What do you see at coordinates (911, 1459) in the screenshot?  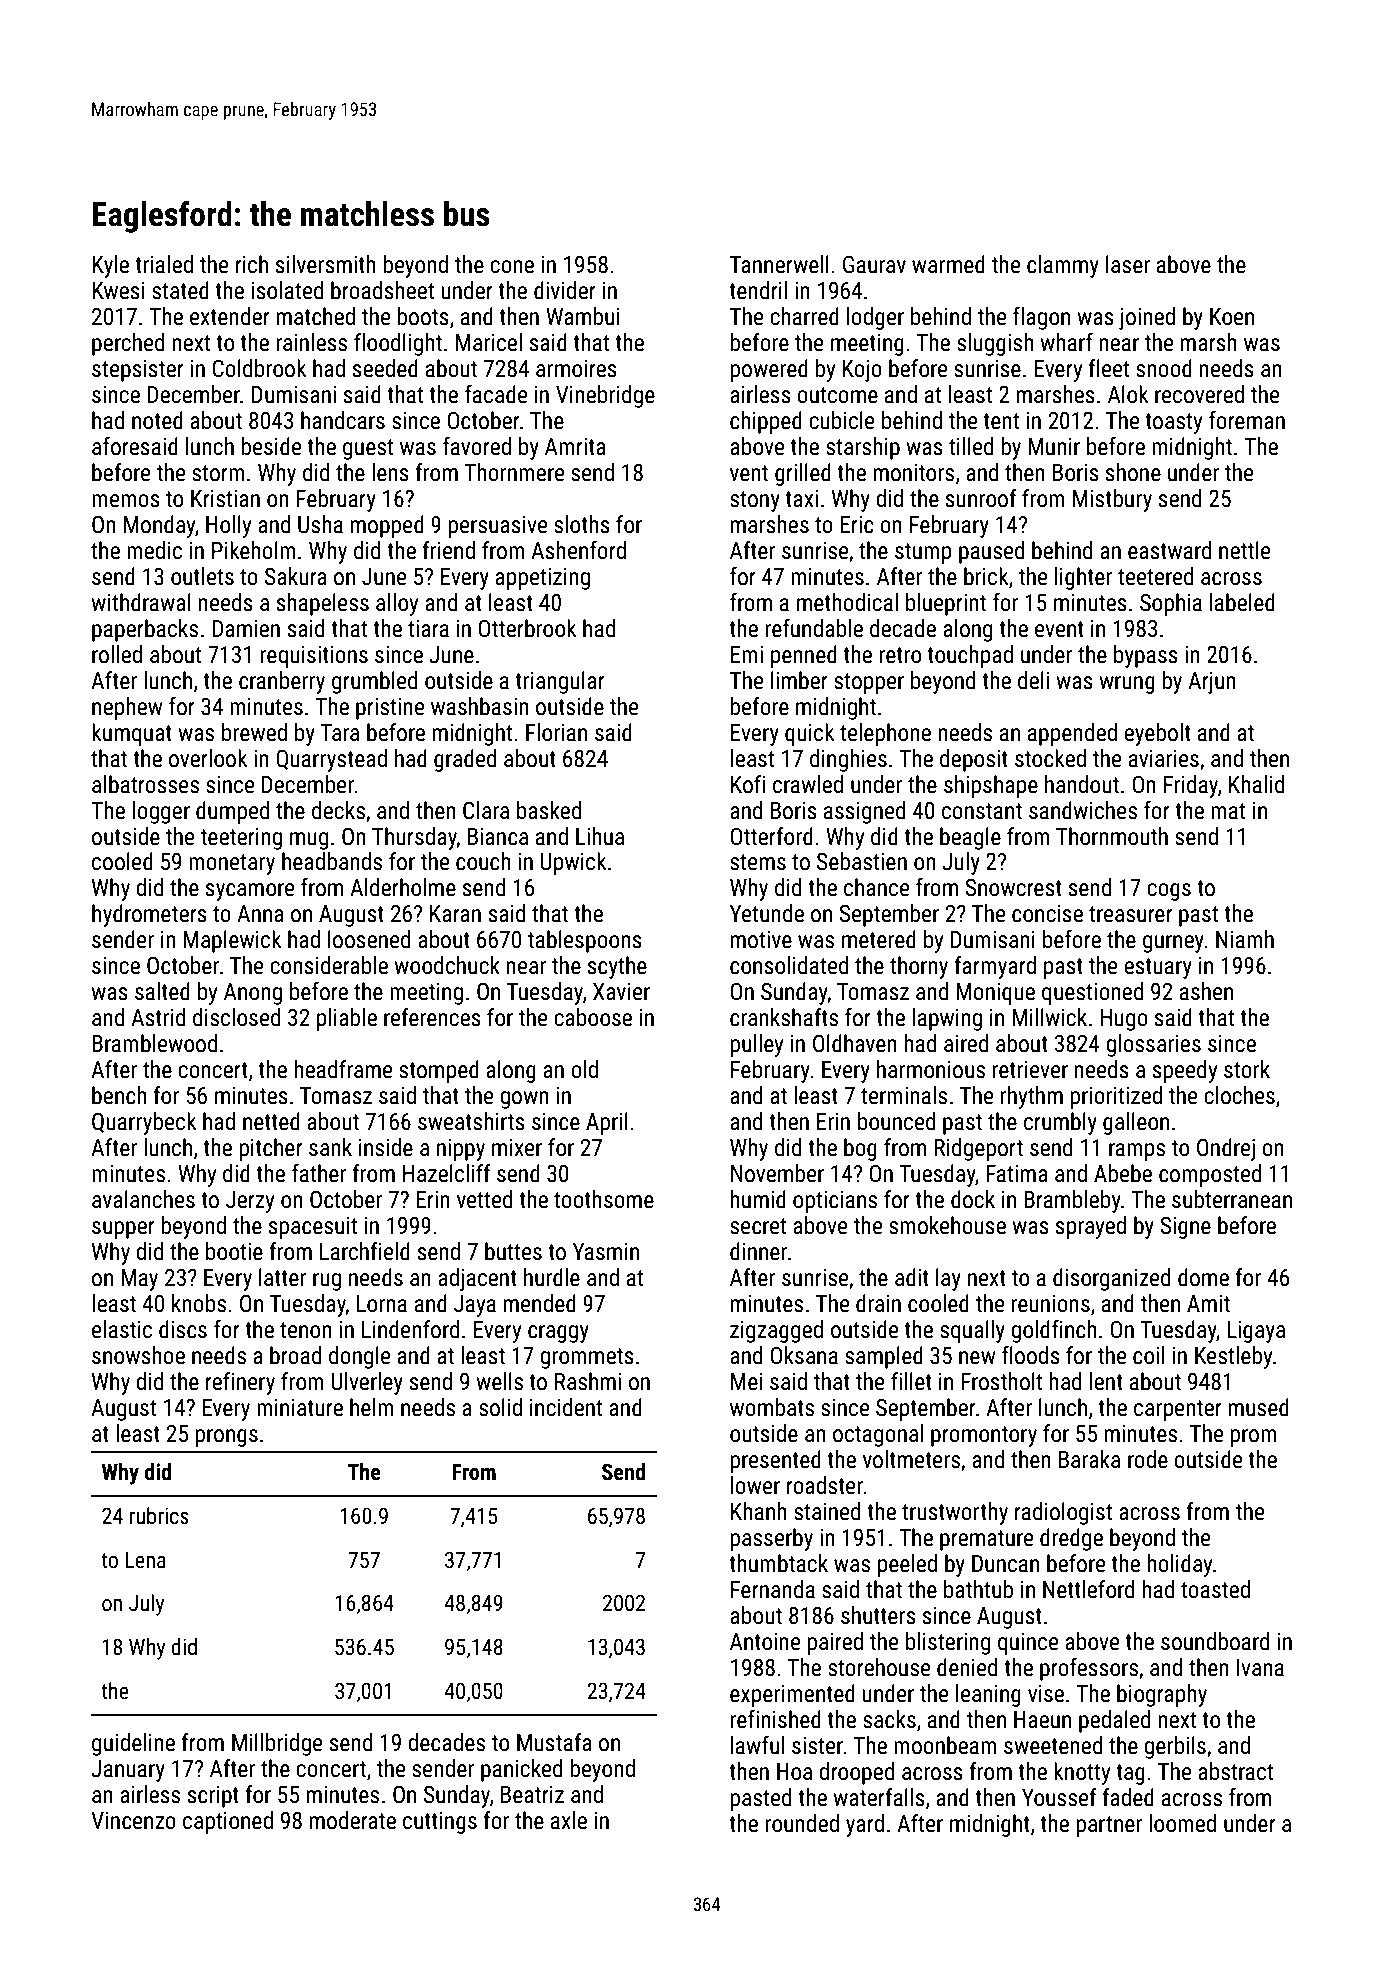 I see `voltmeters` at bounding box center [911, 1459].
